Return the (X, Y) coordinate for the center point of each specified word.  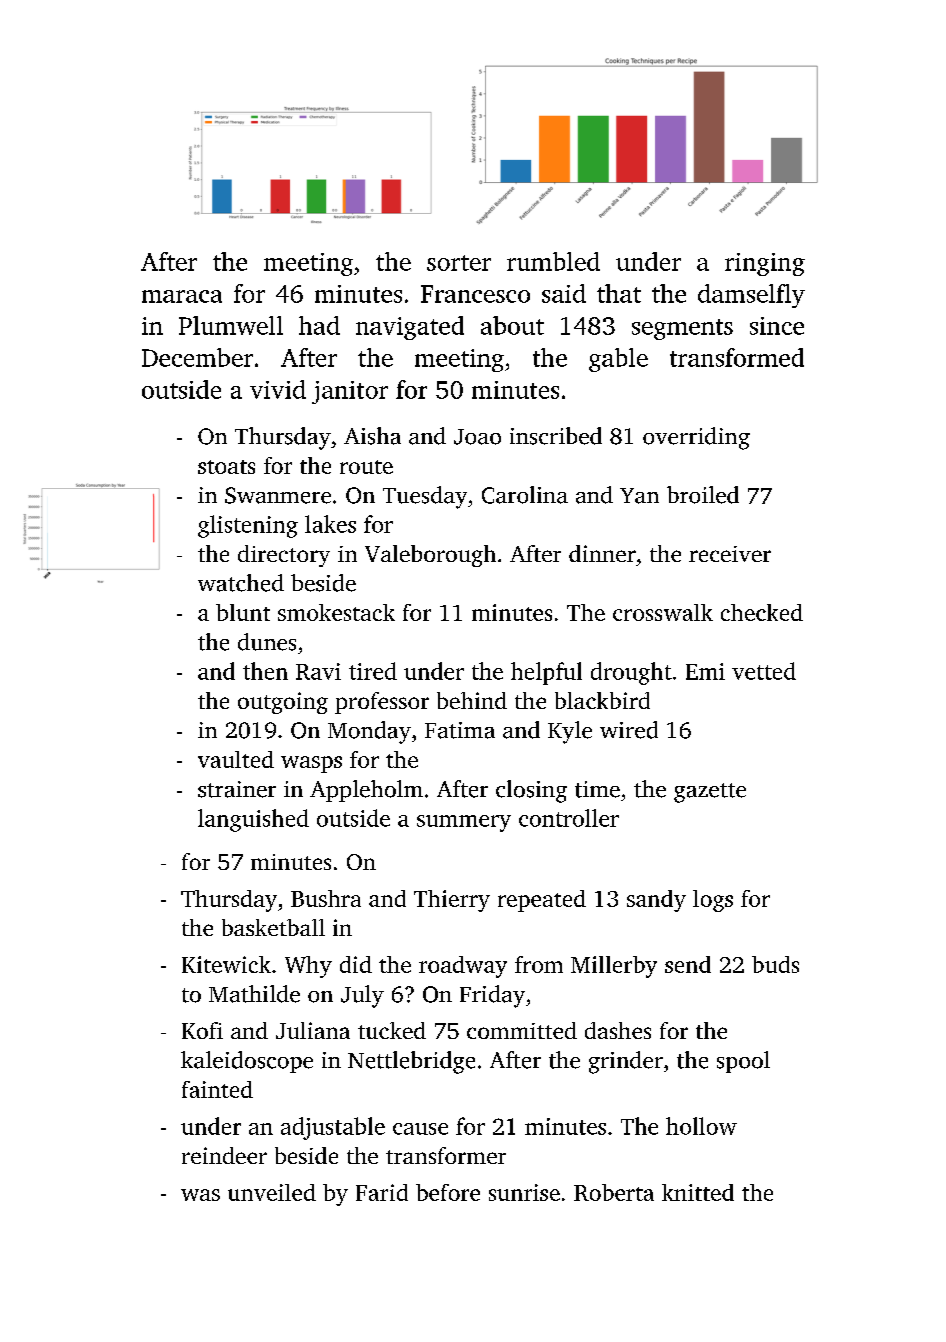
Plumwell (231, 325)
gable (618, 360)
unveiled (272, 1192)
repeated (542, 901)
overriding (696, 438)
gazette (710, 793)
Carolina (525, 495)
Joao (477, 437)
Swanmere (278, 495)
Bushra (326, 898)
